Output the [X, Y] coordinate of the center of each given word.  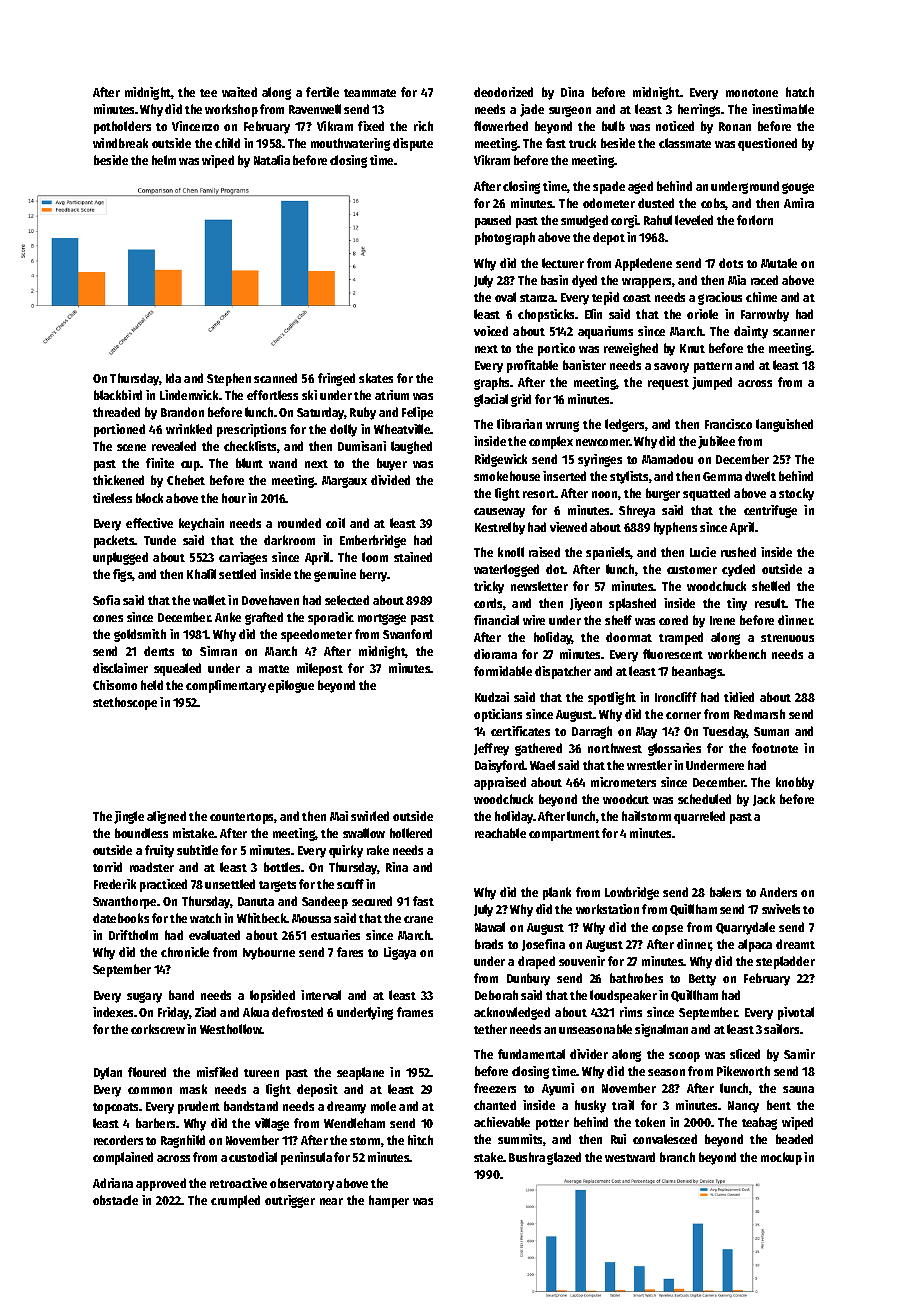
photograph [505, 238]
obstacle [115, 1200]
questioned [767, 144]
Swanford [407, 634]
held [152, 685]
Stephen [229, 379]
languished [784, 425]
